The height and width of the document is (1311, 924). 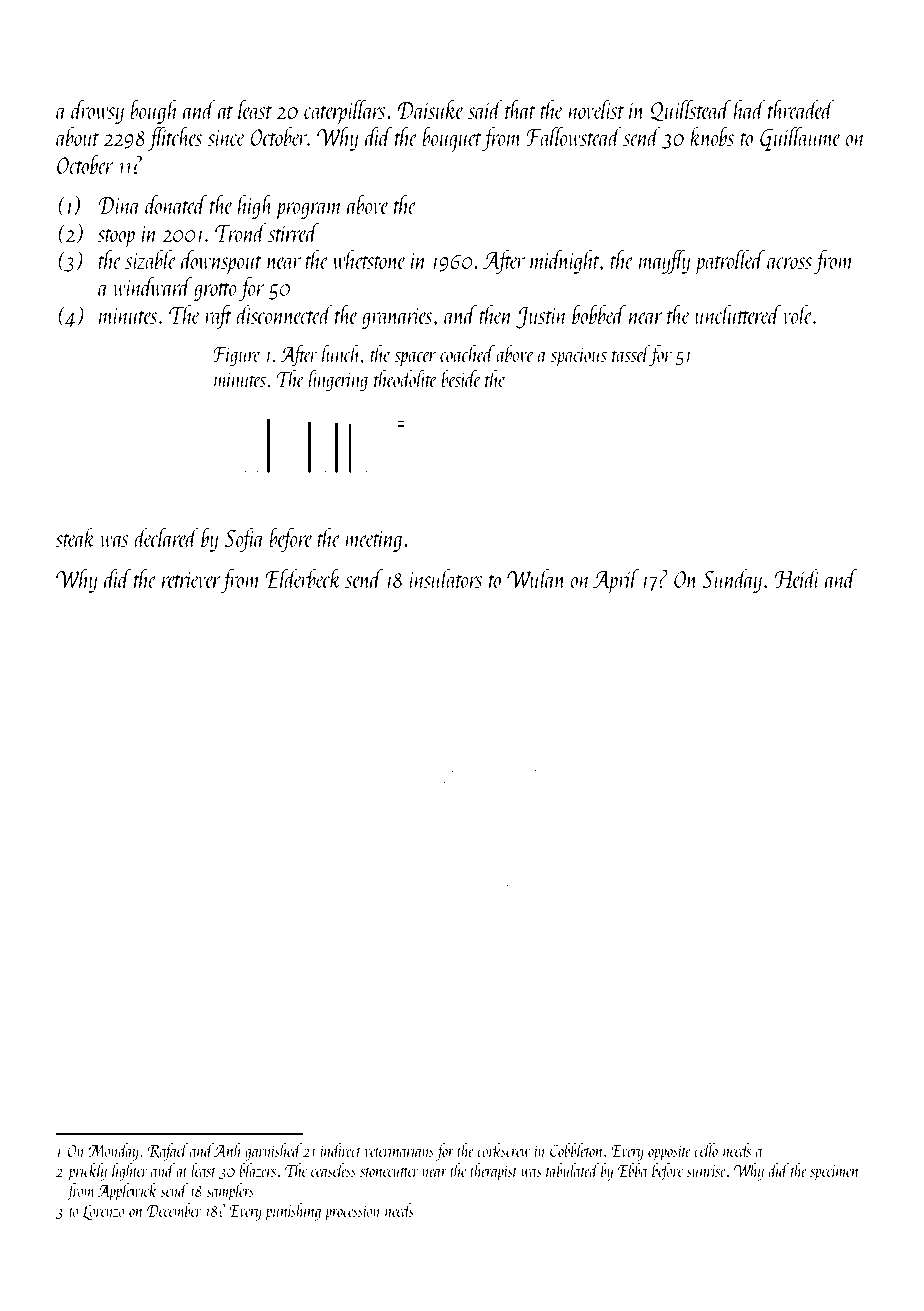 What do you see at coordinates (452, 139) in the document?
I see `bouquet` at bounding box center [452, 139].
